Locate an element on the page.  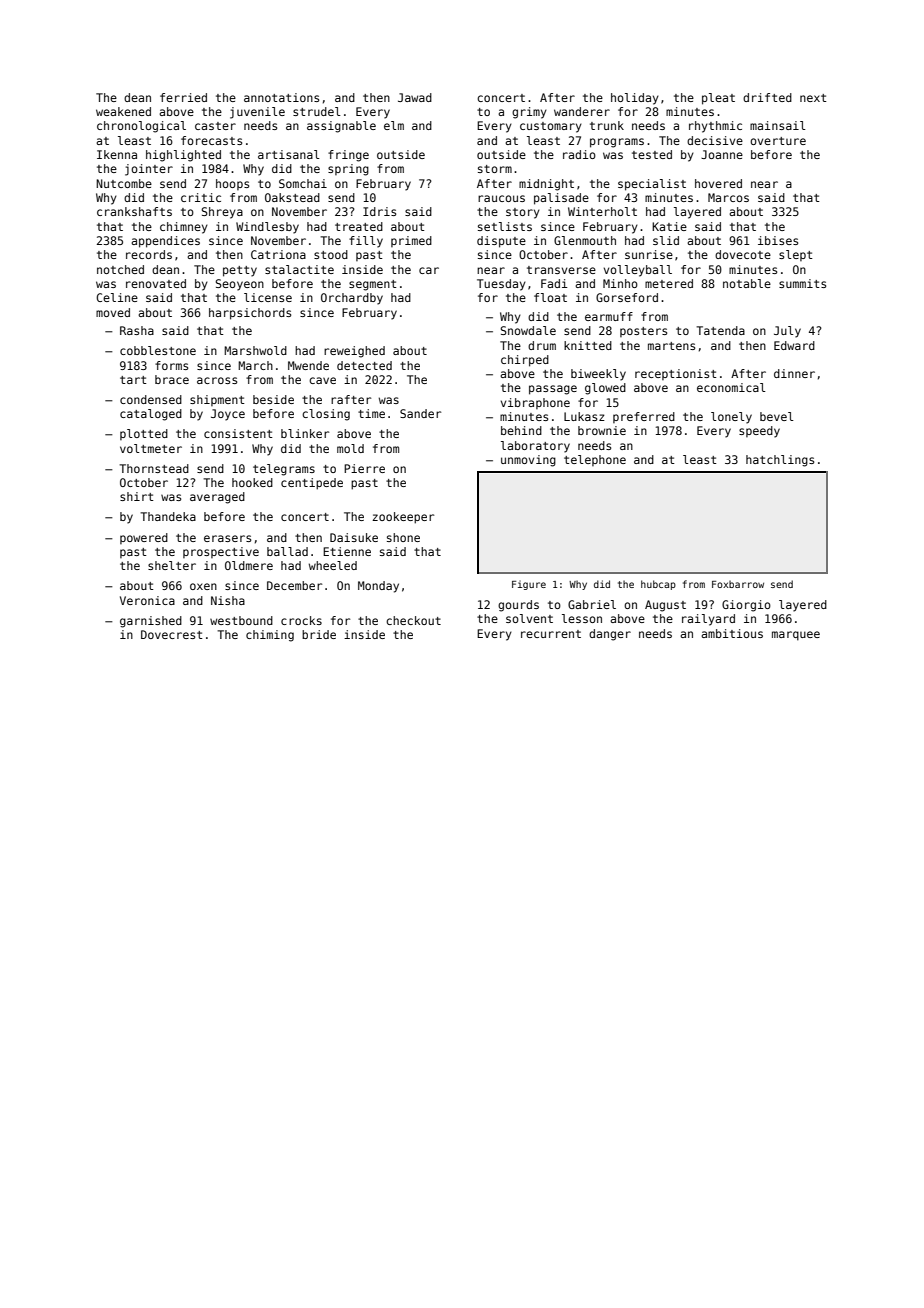
Marshwold is located at coordinates (255, 350).
